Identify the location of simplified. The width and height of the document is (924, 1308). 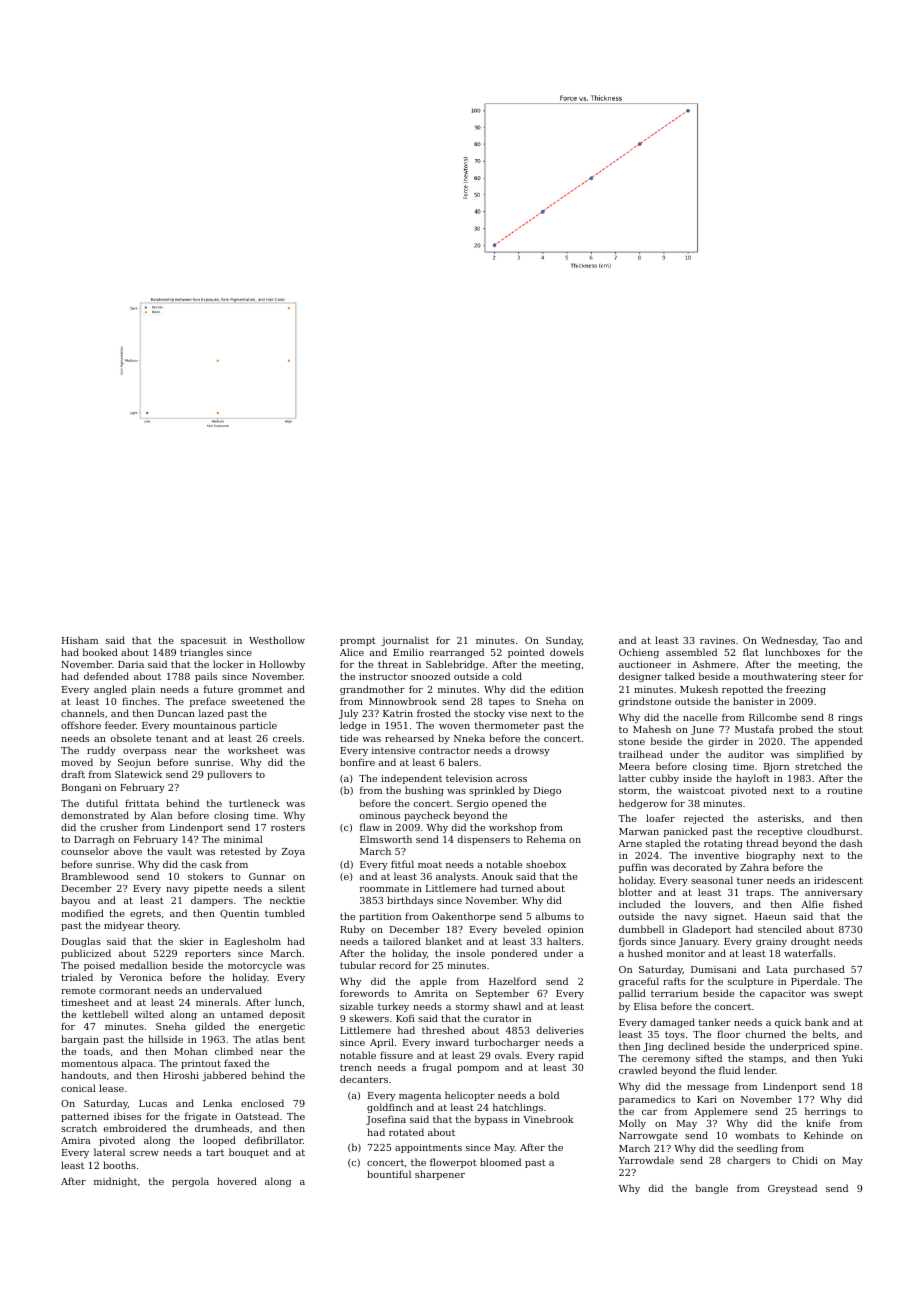
(820, 755).
